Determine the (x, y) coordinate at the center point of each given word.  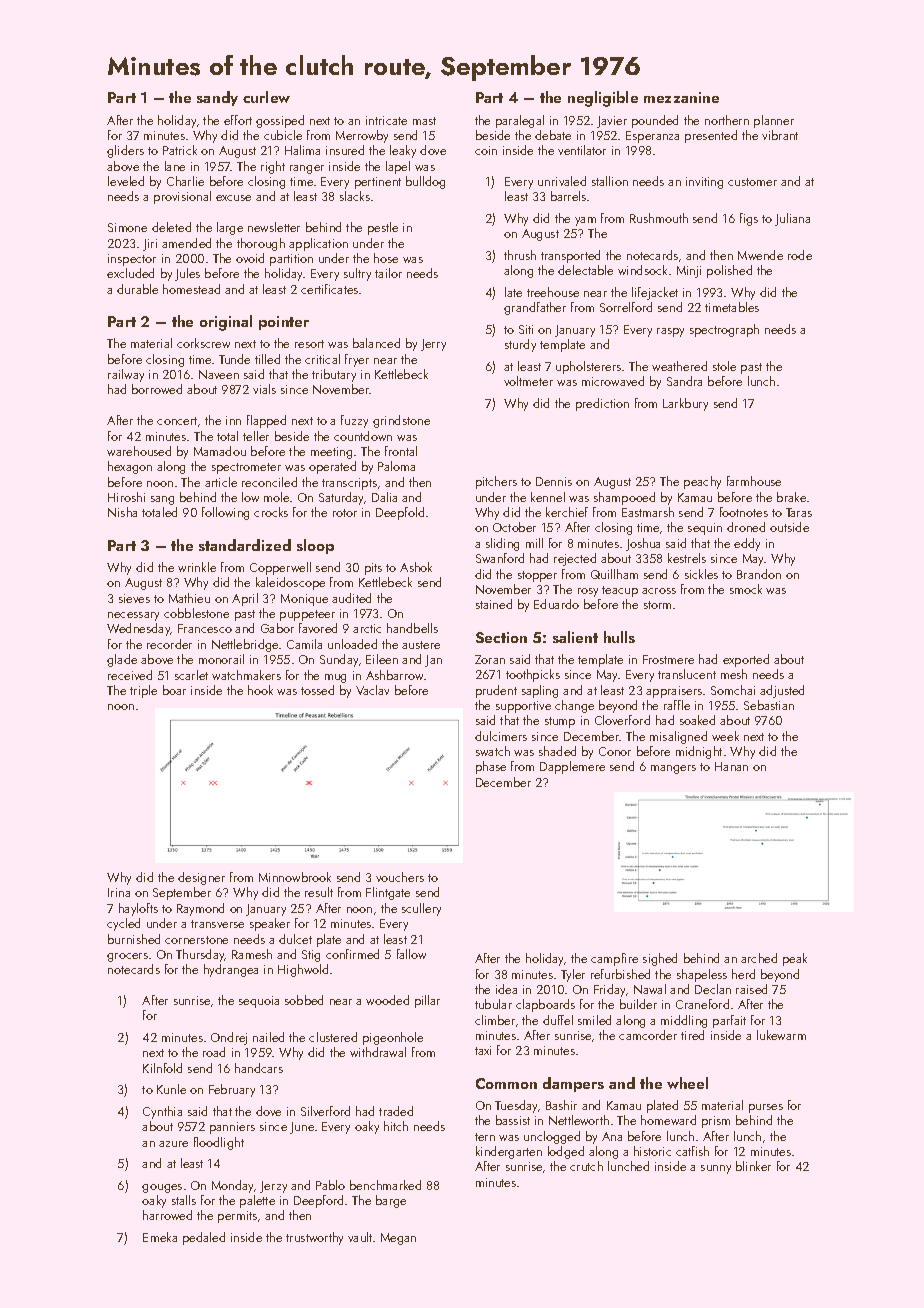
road (214, 1052)
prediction (602, 404)
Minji (689, 272)
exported (746, 660)
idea (506, 989)
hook (260, 690)
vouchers (400, 877)
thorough (261, 244)
